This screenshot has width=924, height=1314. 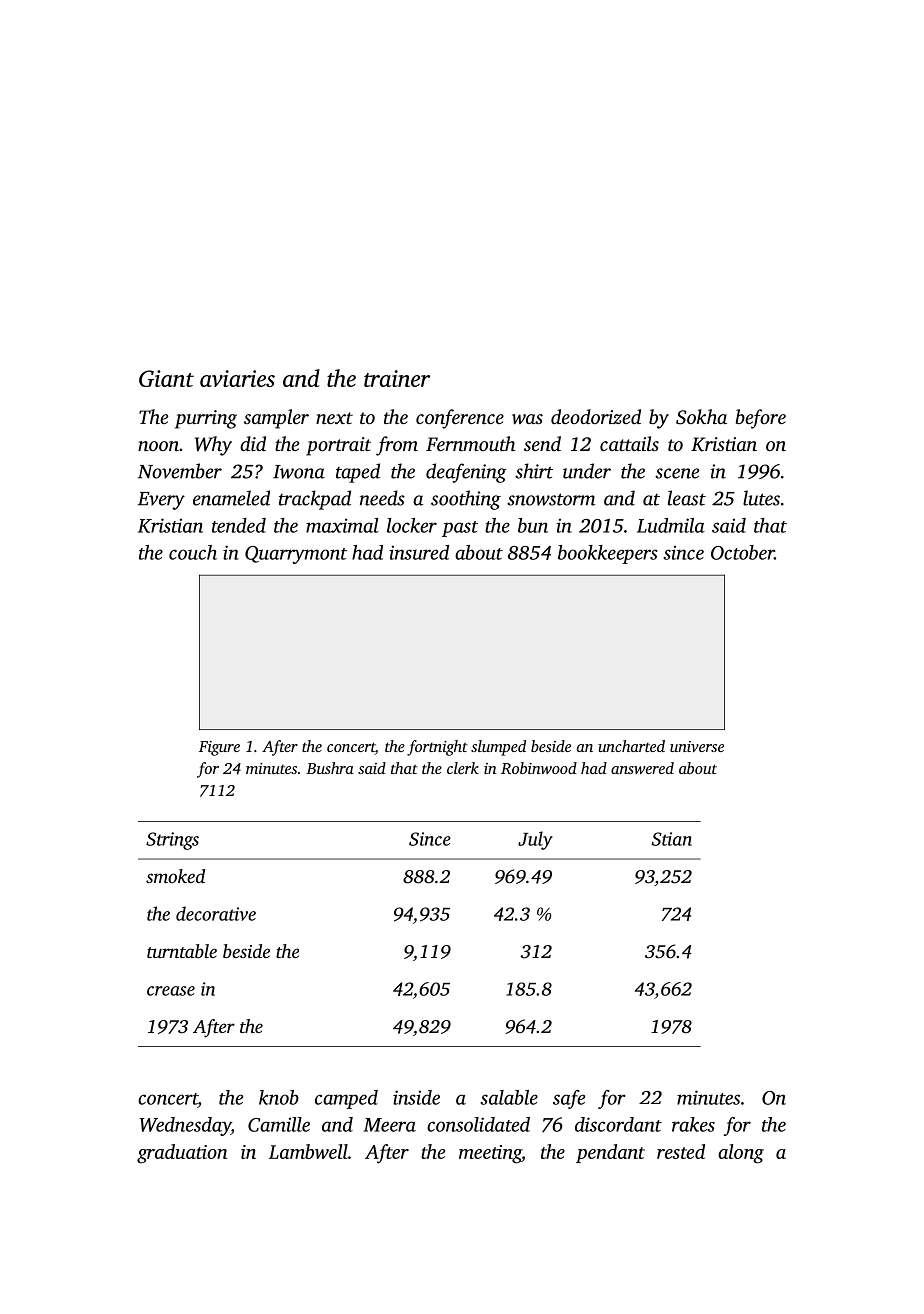 What do you see at coordinates (237, 378) in the screenshot?
I see `aviaries` at bounding box center [237, 378].
